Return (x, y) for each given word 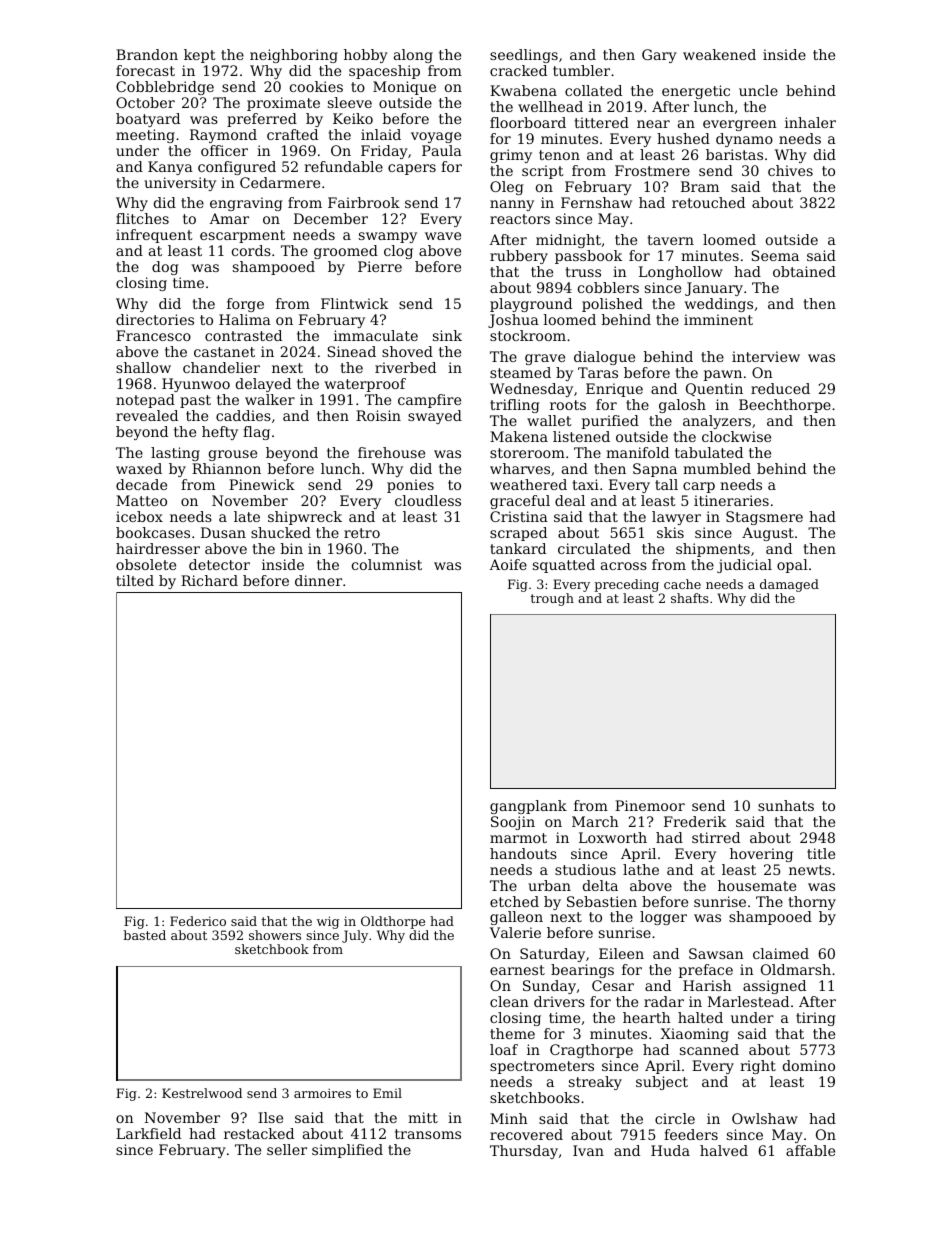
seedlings (524, 56)
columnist (387, 564)
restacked (259, 1133)
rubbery (519, 257)
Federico (198, 921)
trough (552, 599)
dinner (318, 580)
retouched (708, 202)
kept (200, 56)
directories (155, 319)
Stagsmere (764, 518)
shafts (690, 598)
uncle (758, 90)
